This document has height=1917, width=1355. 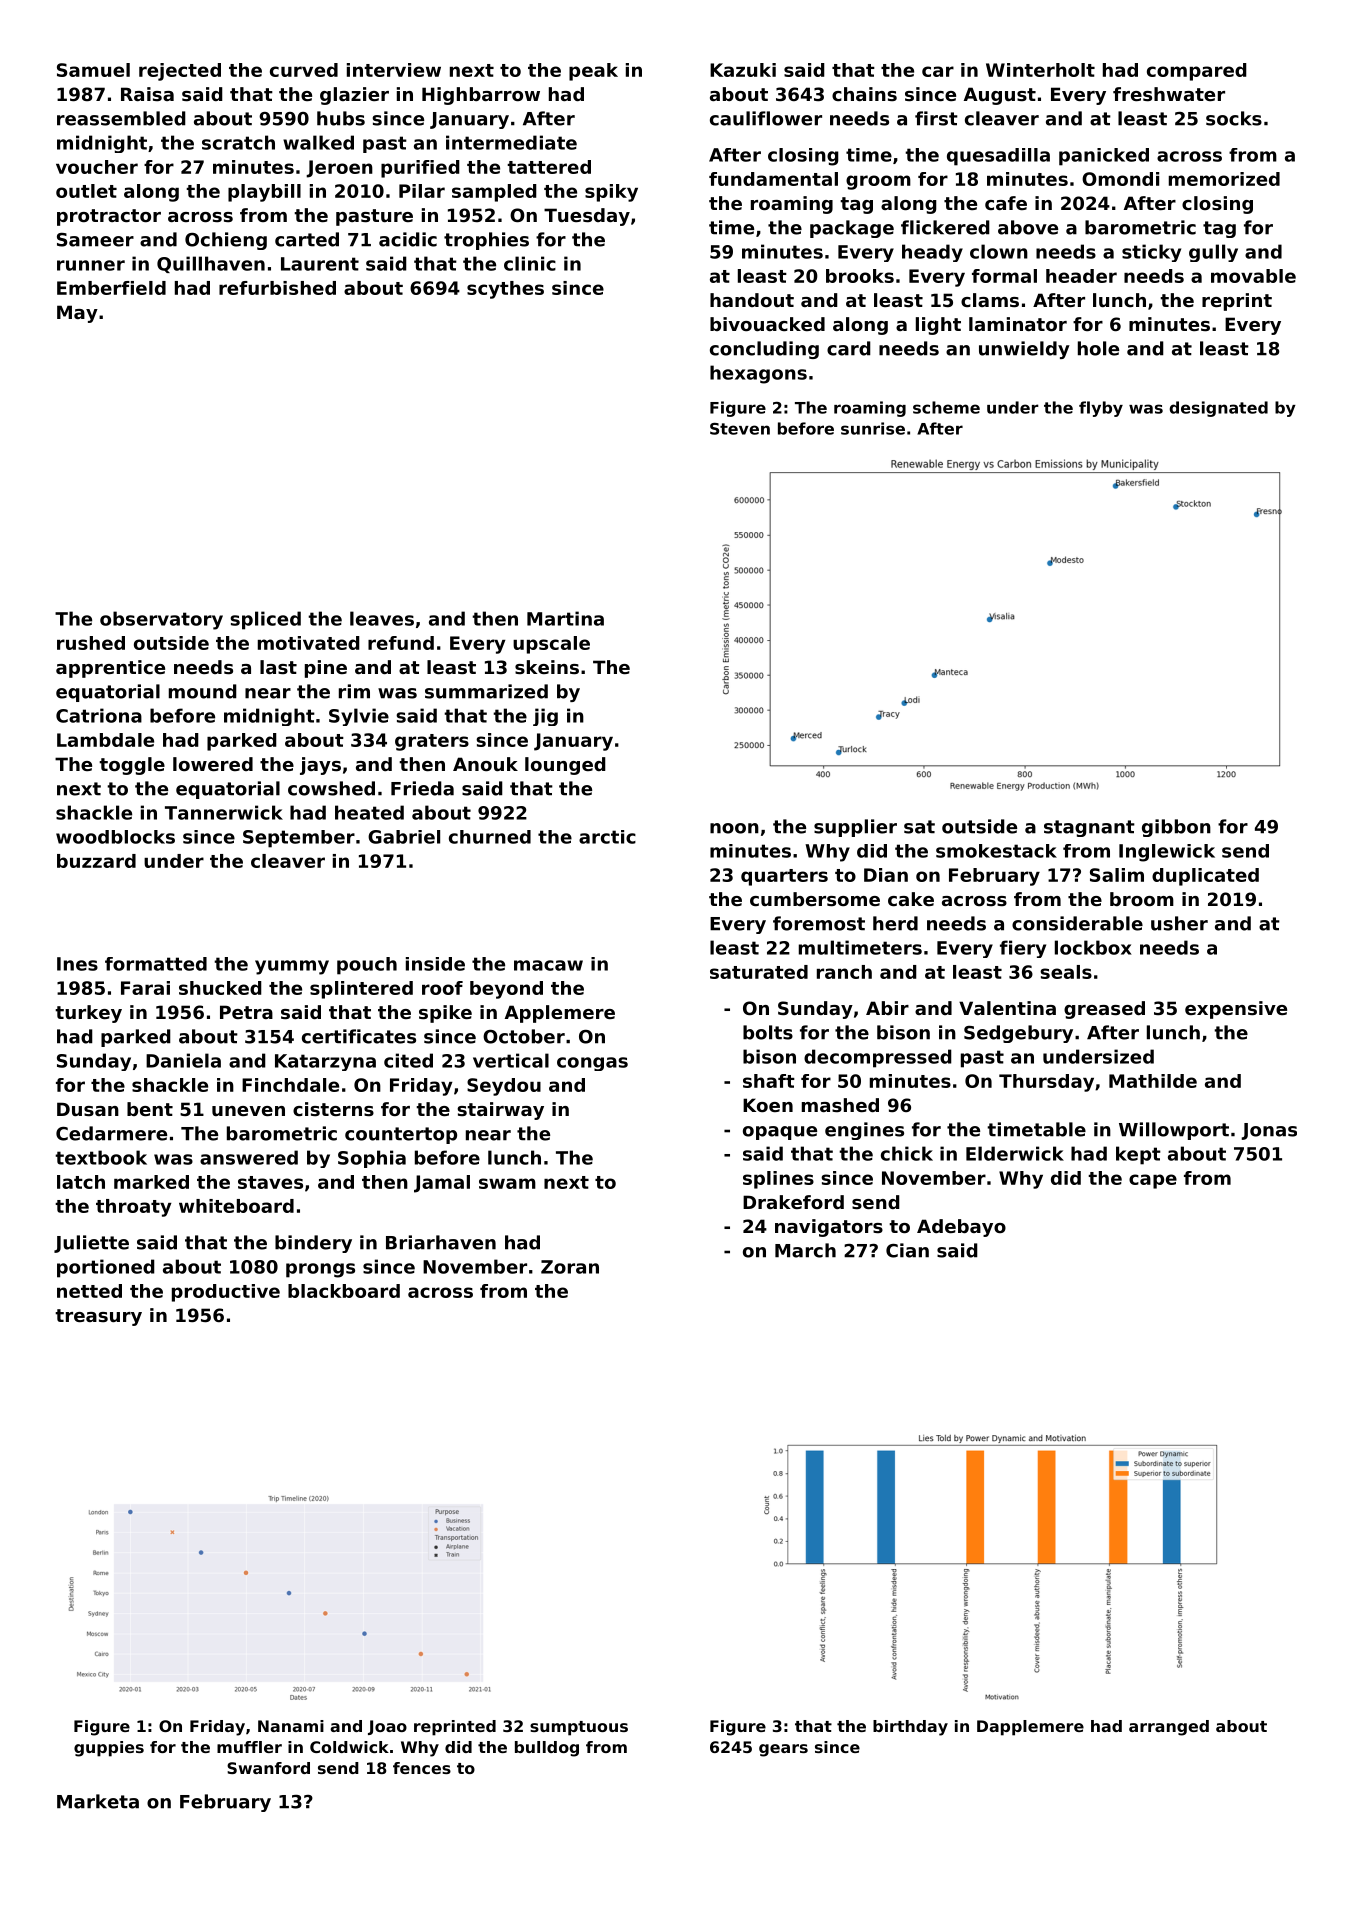 What do you see at coordinates (1169, 94) in the document?
I see `freshwater` at bounding box center [1169, 94].
